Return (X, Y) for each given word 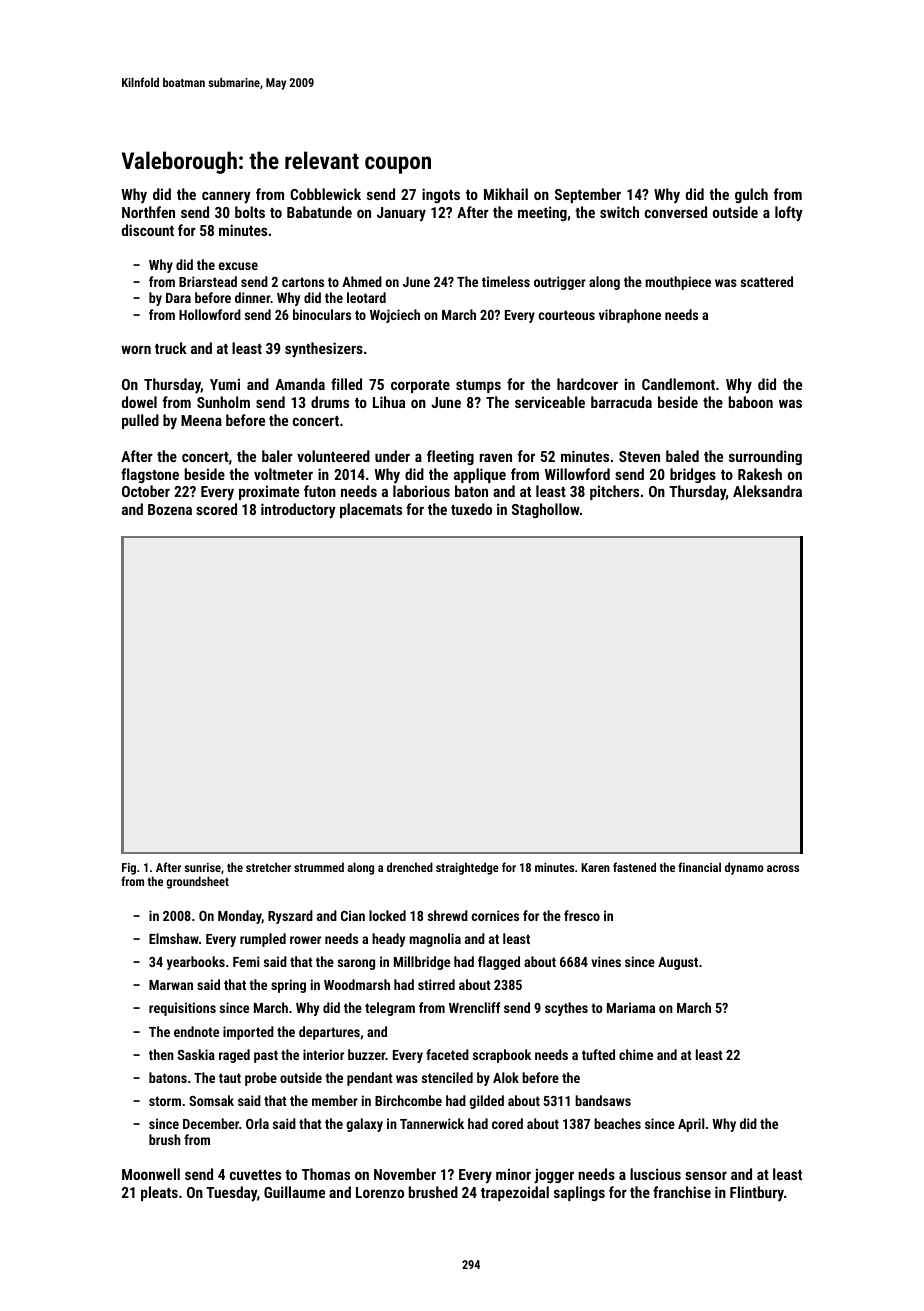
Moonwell (151, 1174)
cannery (226, 197)
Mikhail (506, 194)
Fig (129, 869)
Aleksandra (767, 491)
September (588, 195)
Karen (595, 867)
